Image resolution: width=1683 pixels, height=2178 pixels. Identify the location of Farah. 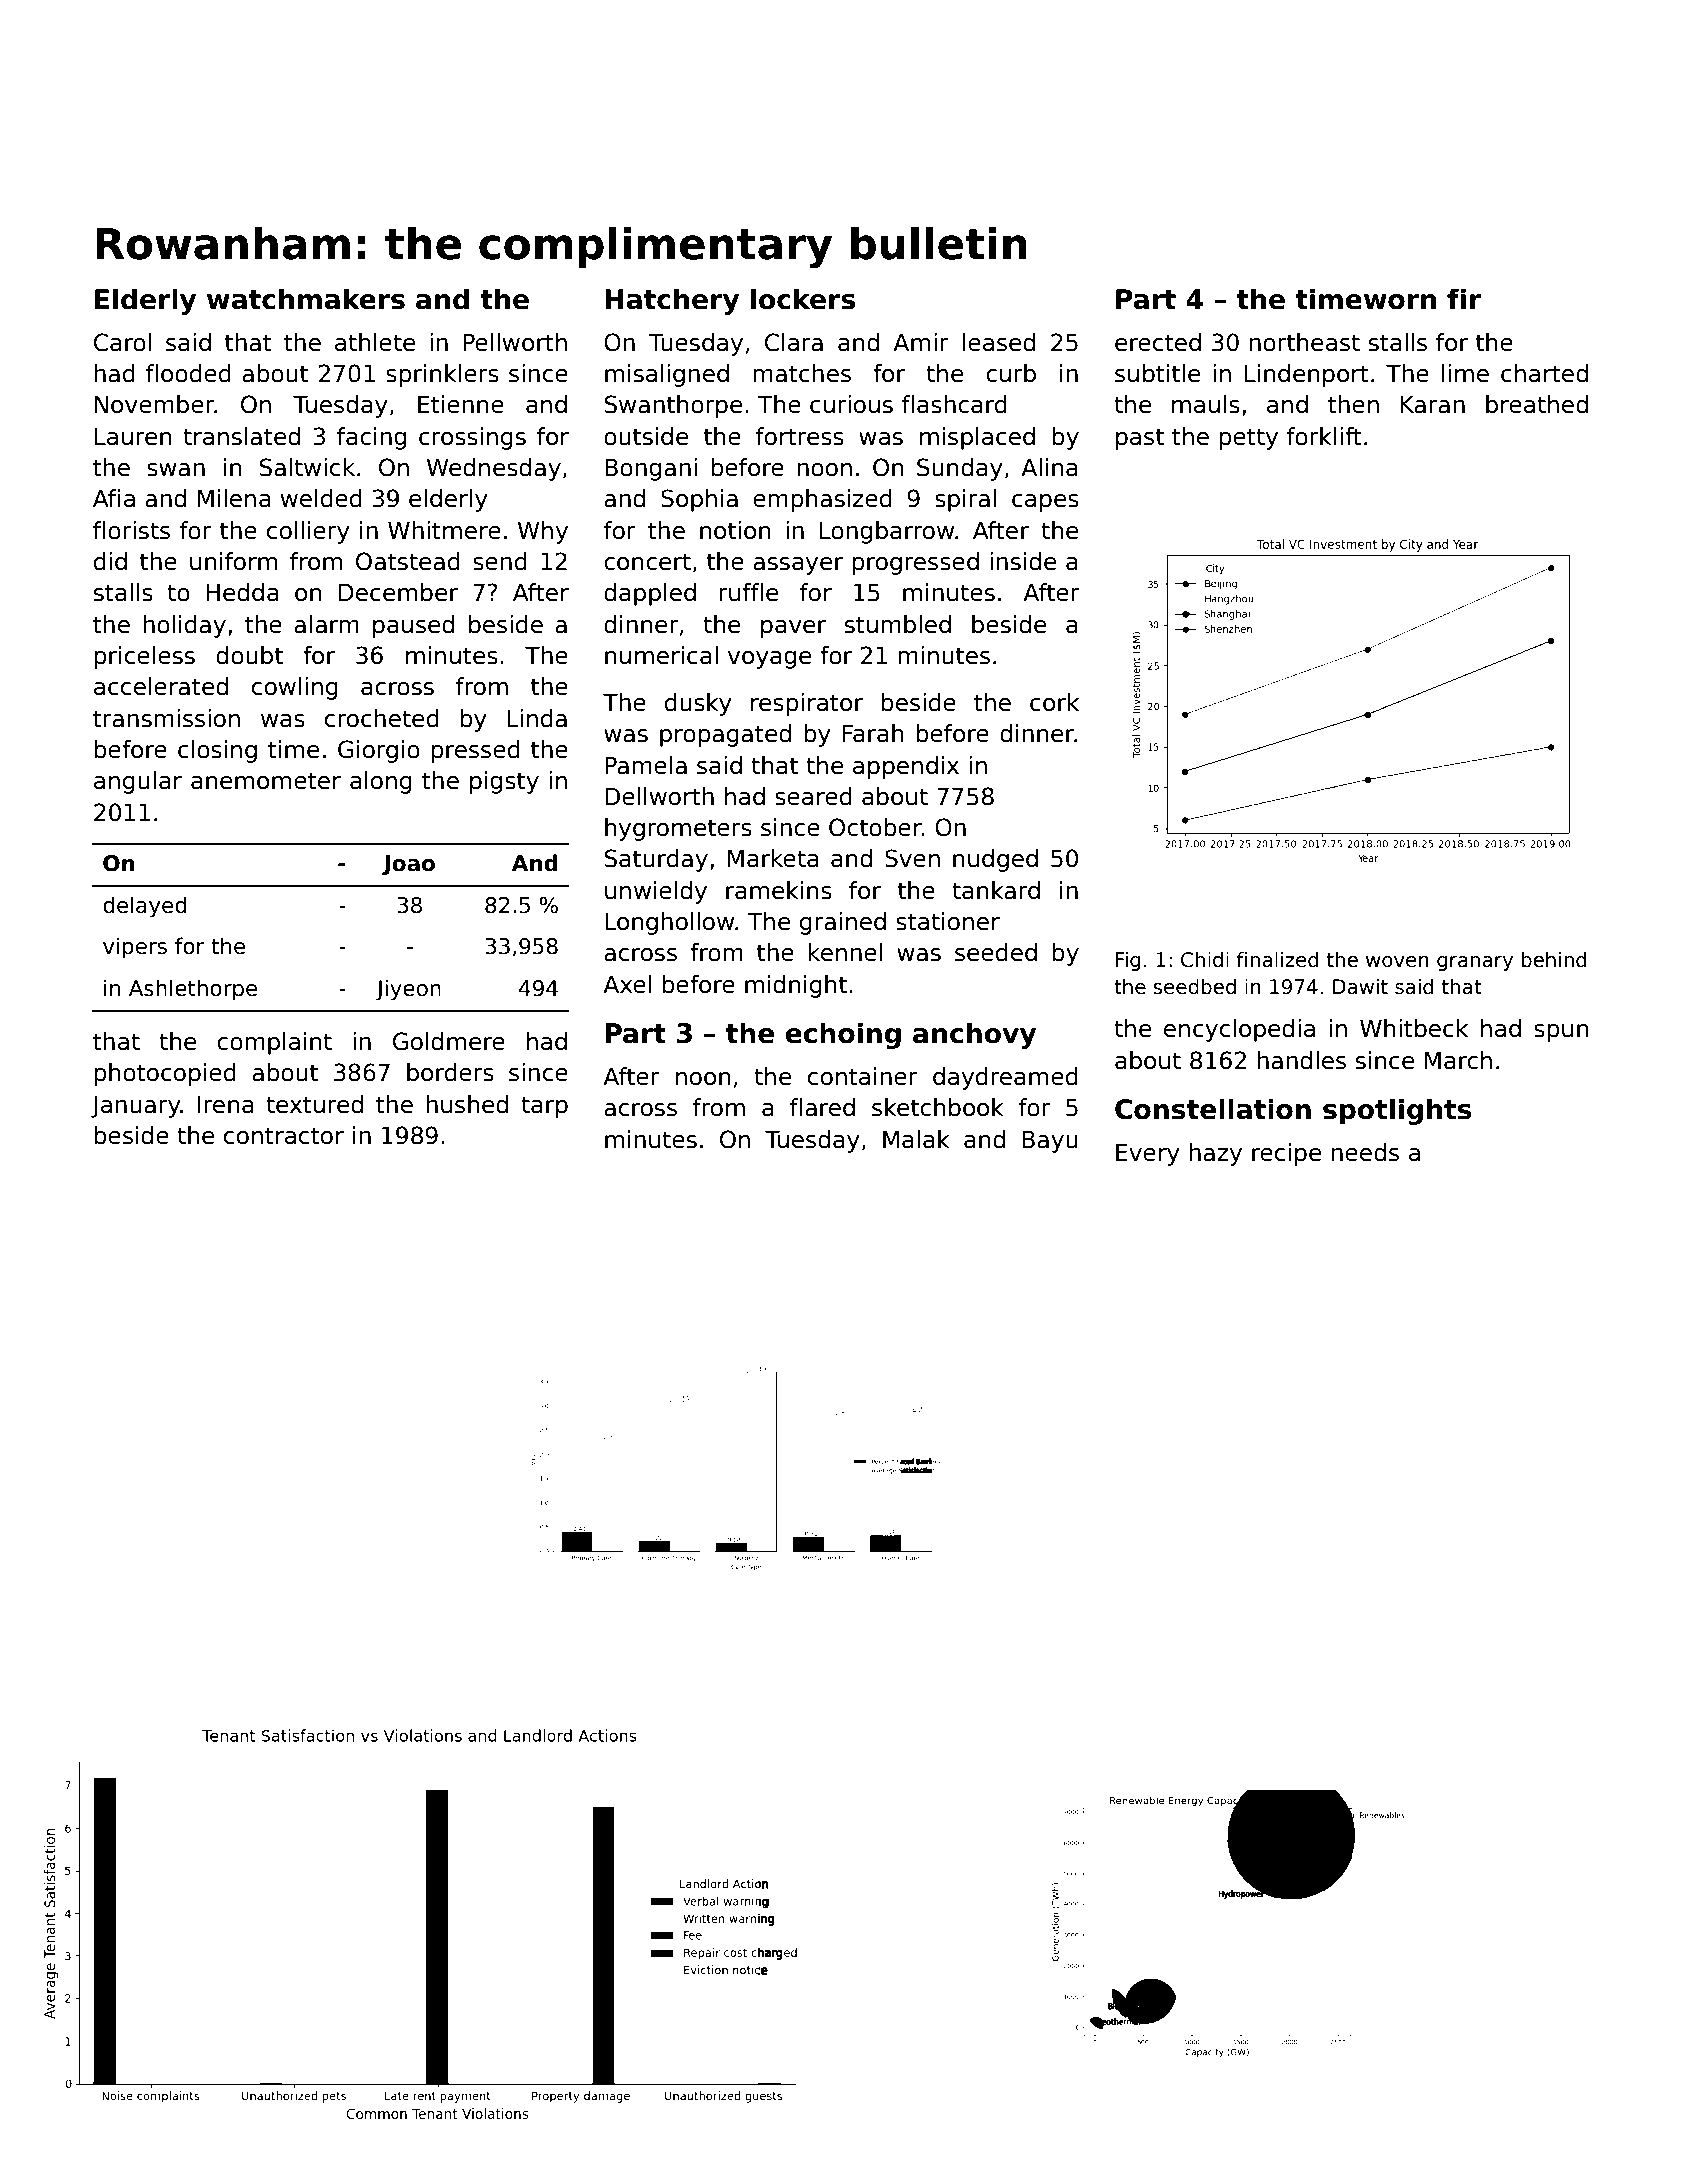
(873, 733).
